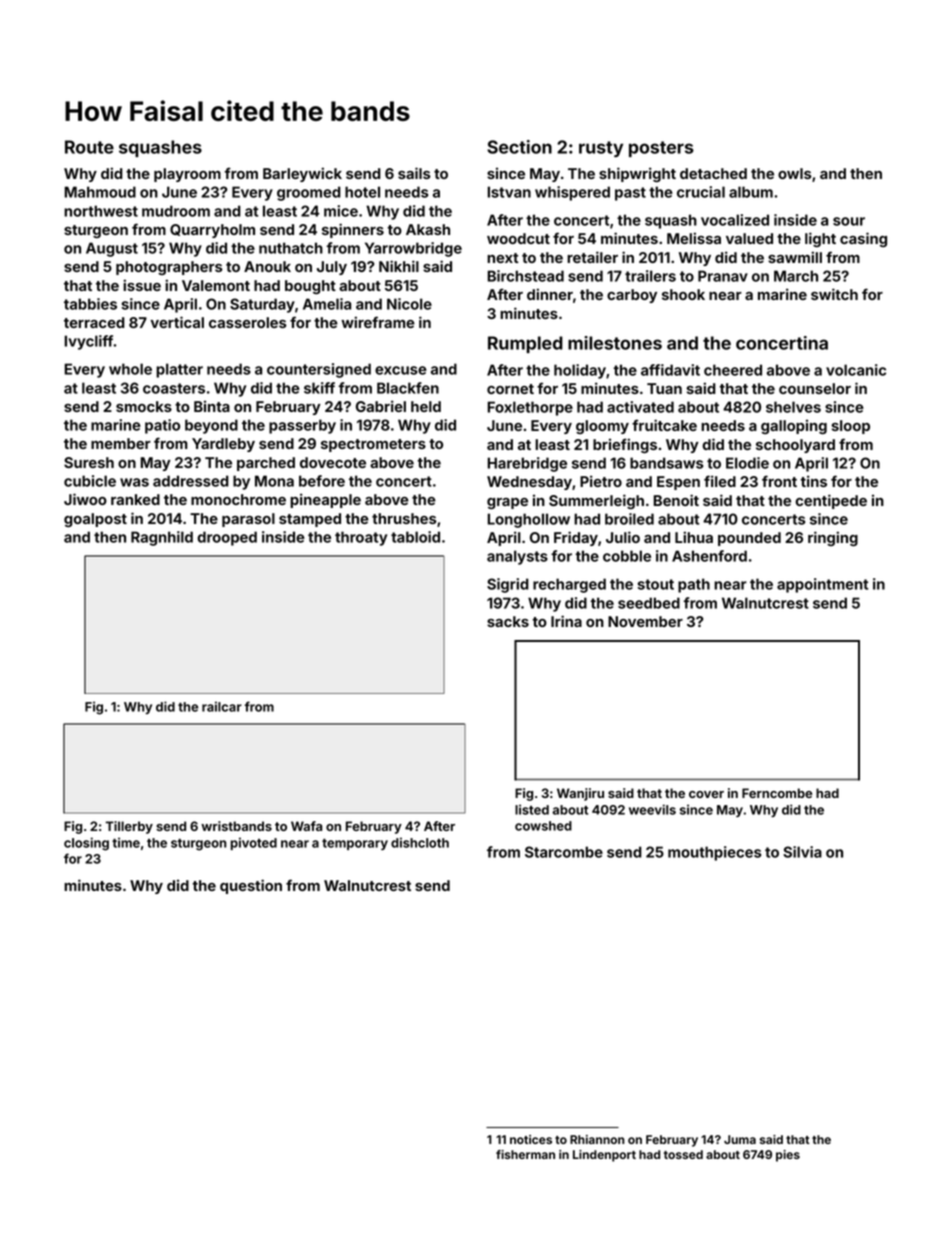 This document has height=1233, width=952. I want to click on retailer, so click(592, 257).
